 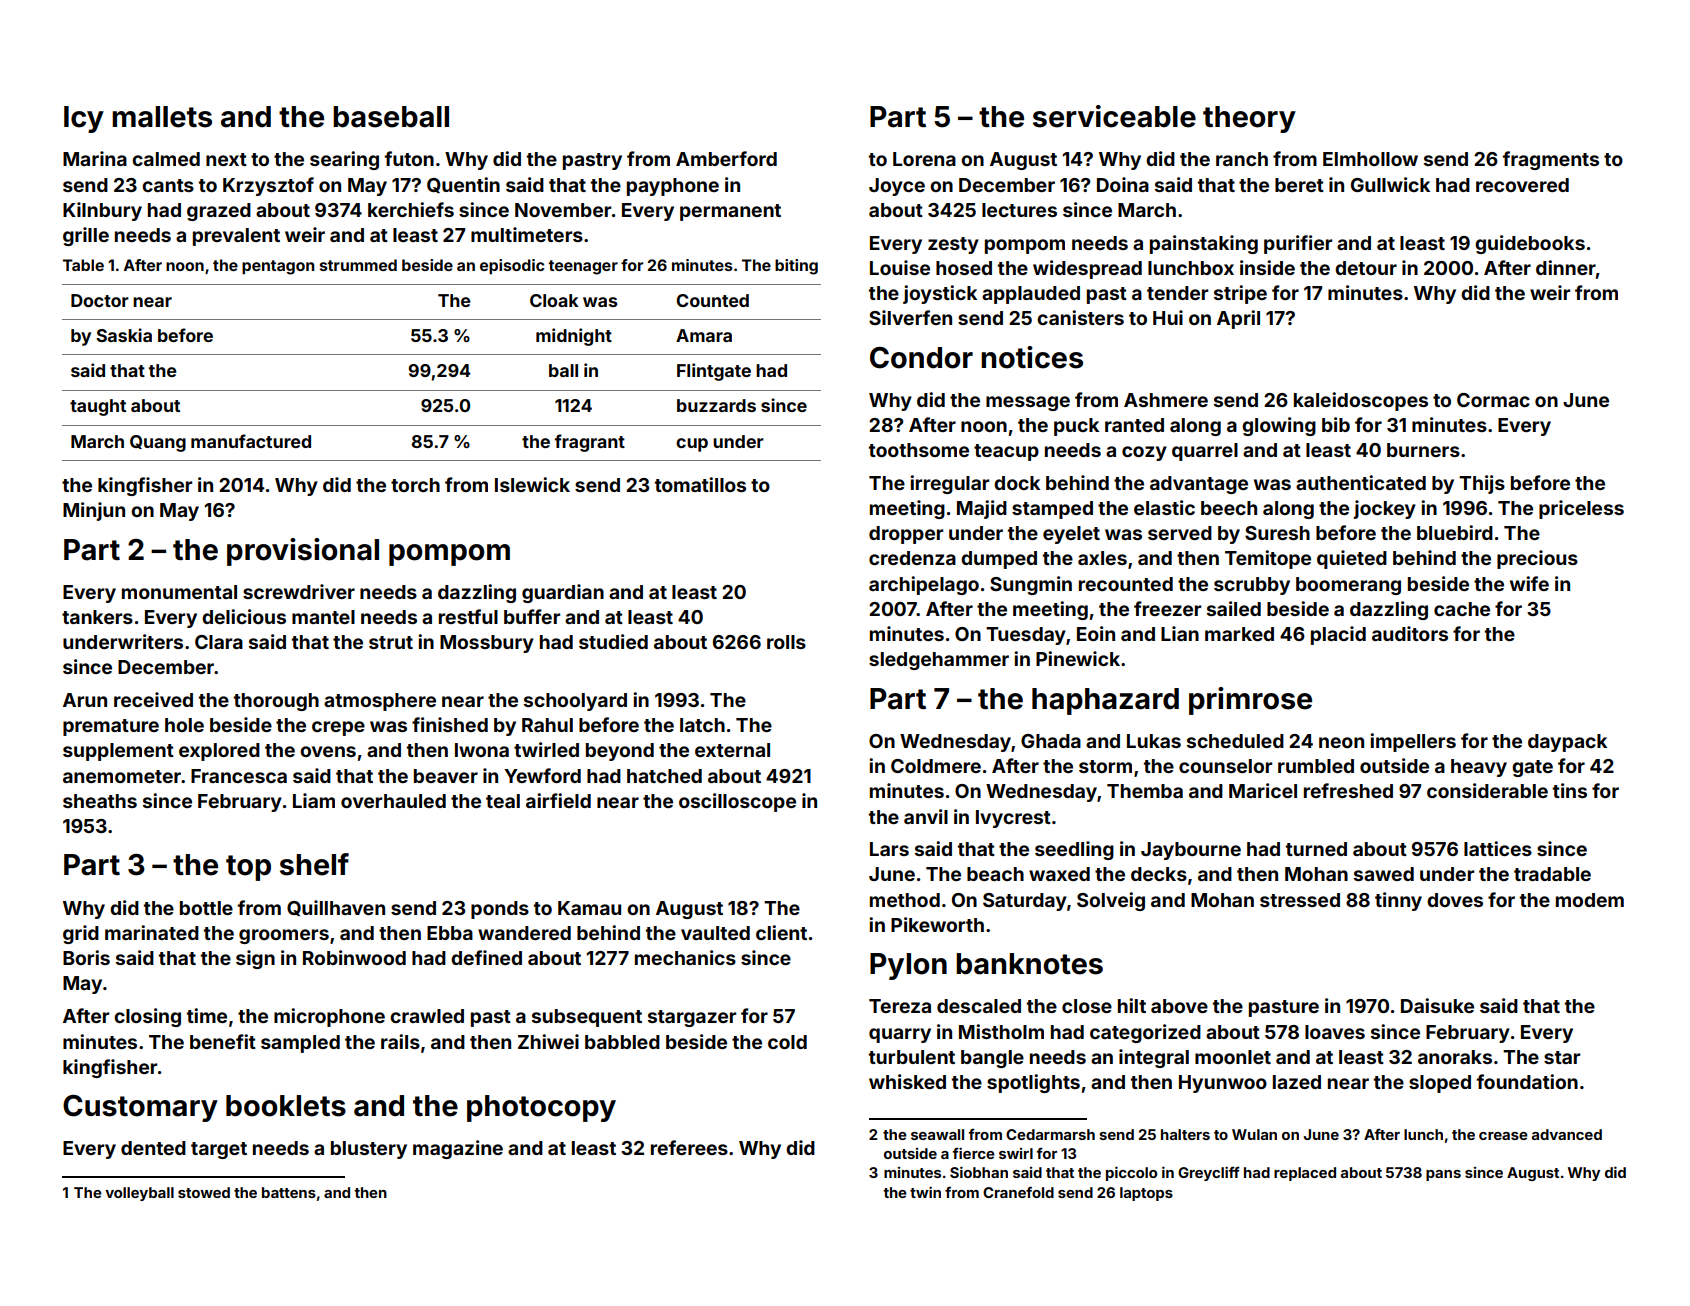 What do you see at coordinates (393, 801) in the screenshot?
I see `overhauled` at bounding box center [393, 801].
